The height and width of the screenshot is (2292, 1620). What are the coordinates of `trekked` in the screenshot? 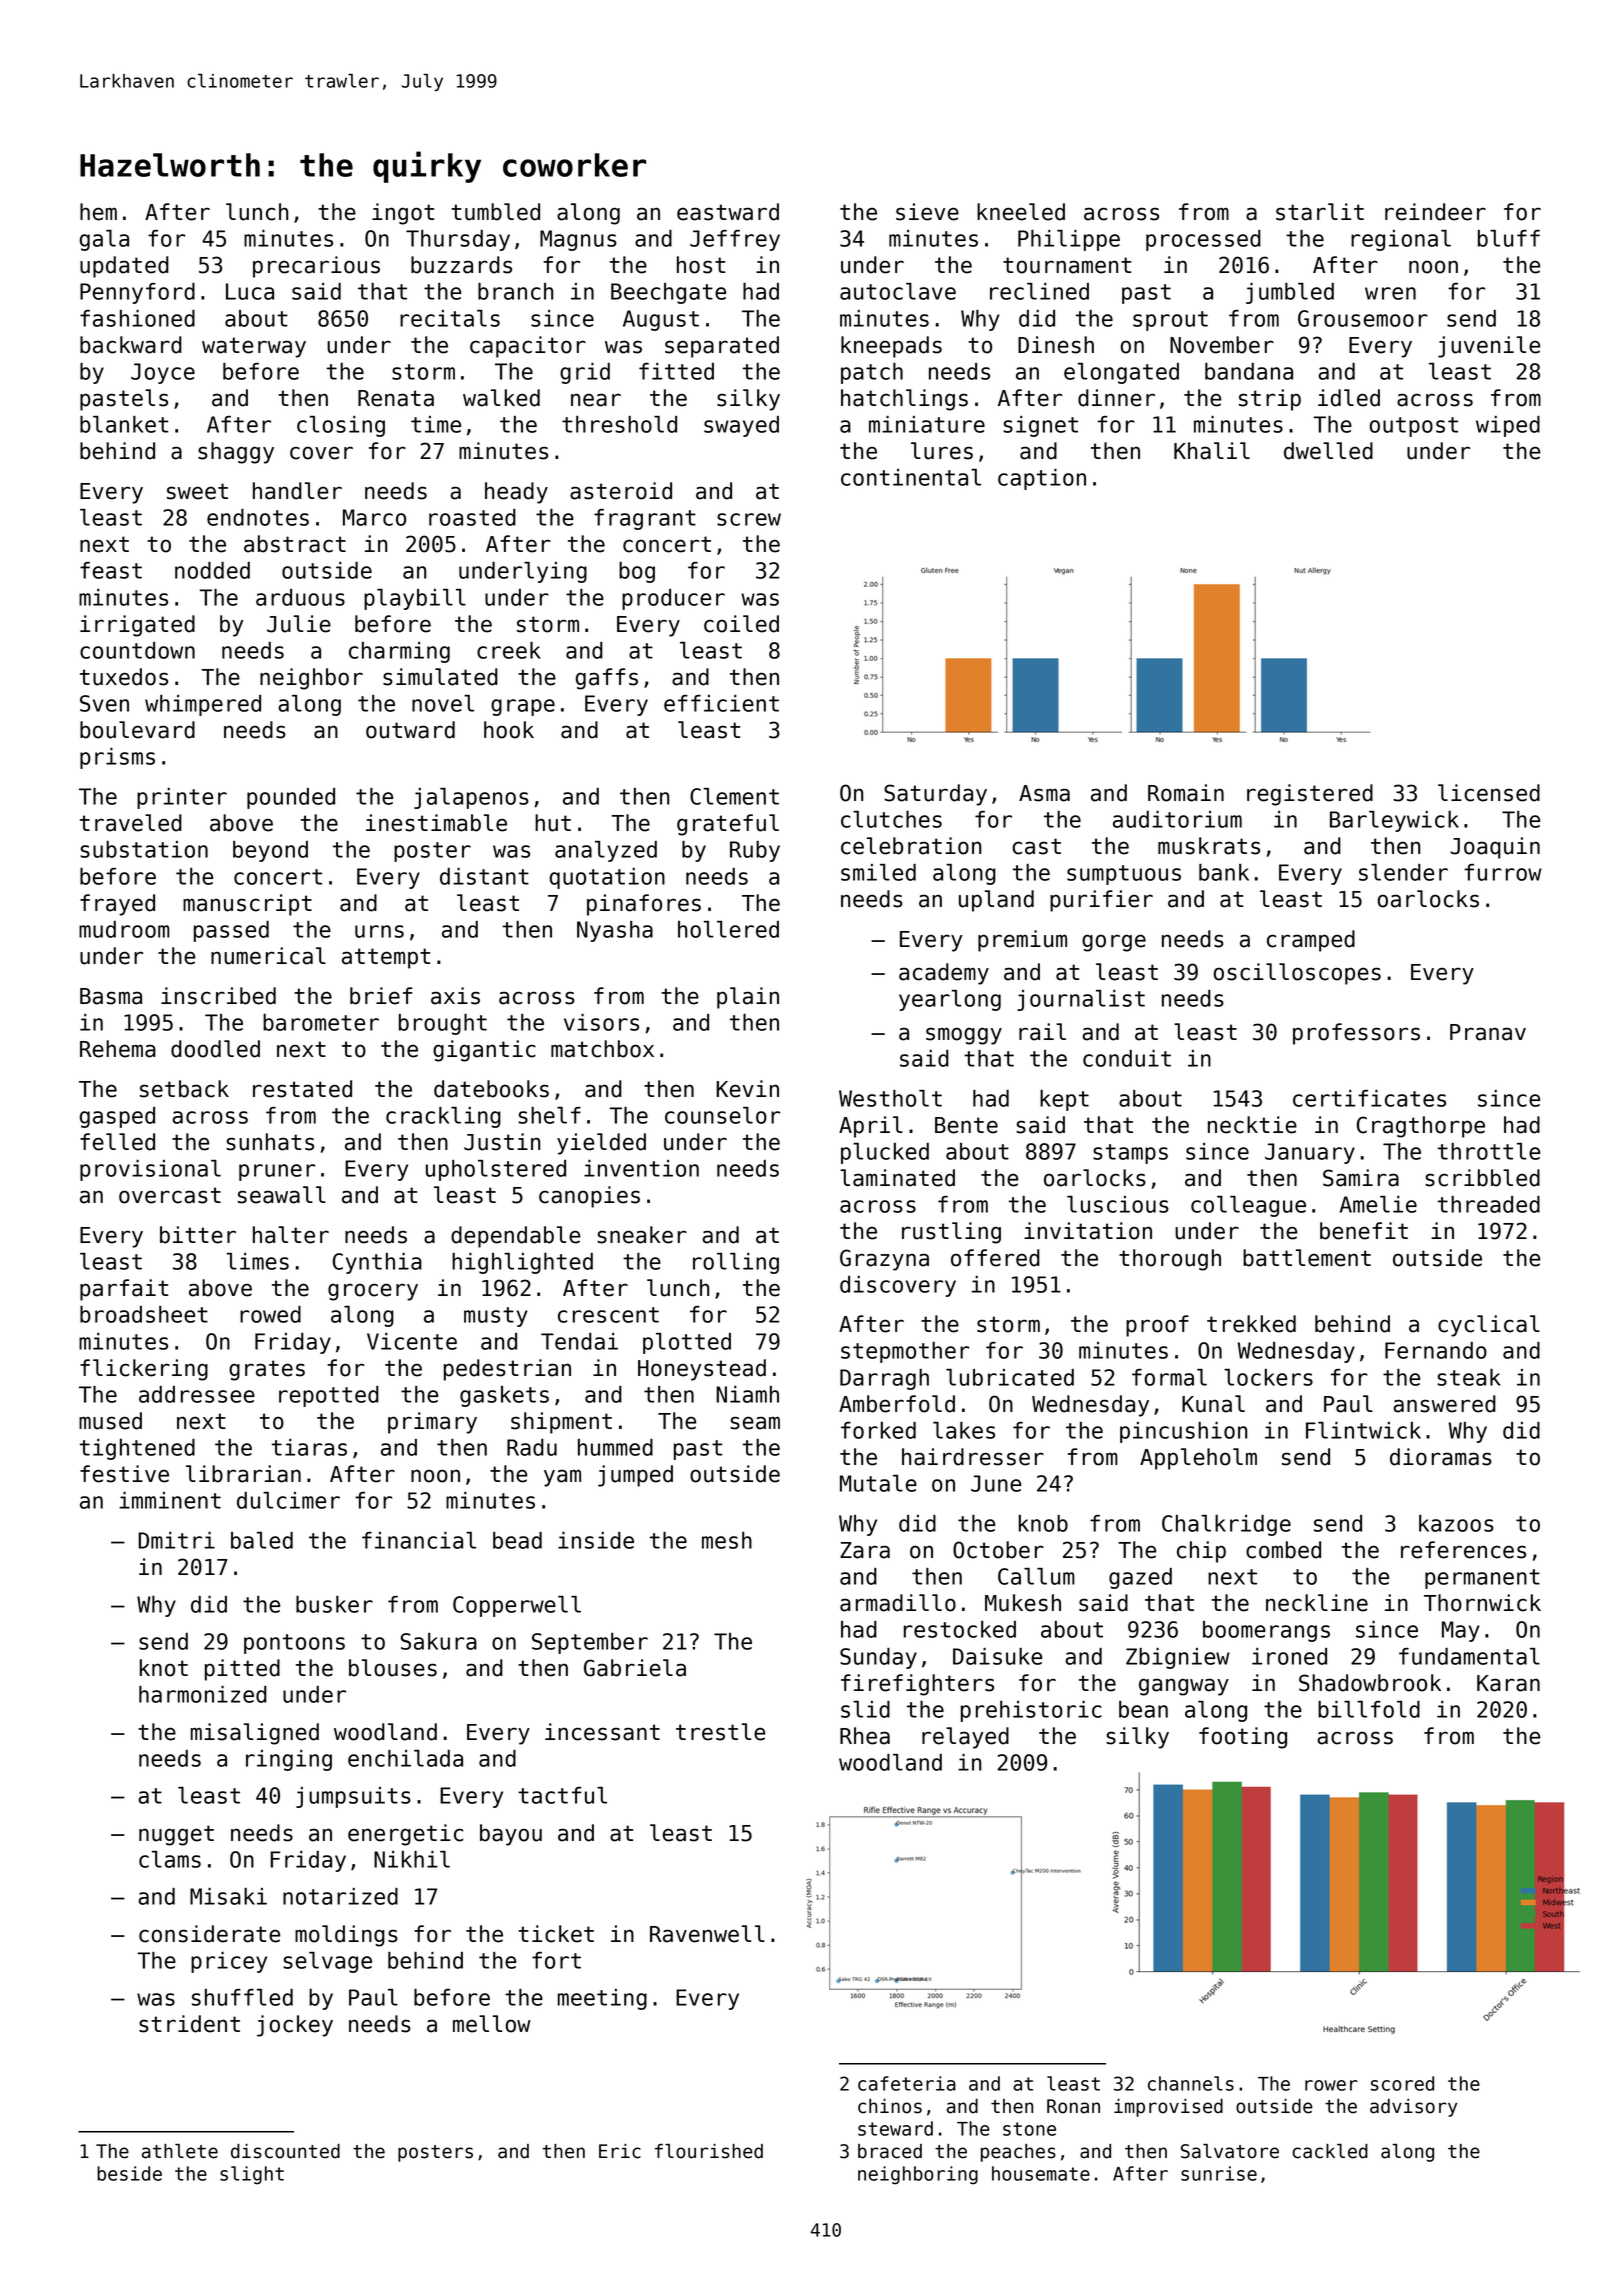 It's located at (1251, 1324).
